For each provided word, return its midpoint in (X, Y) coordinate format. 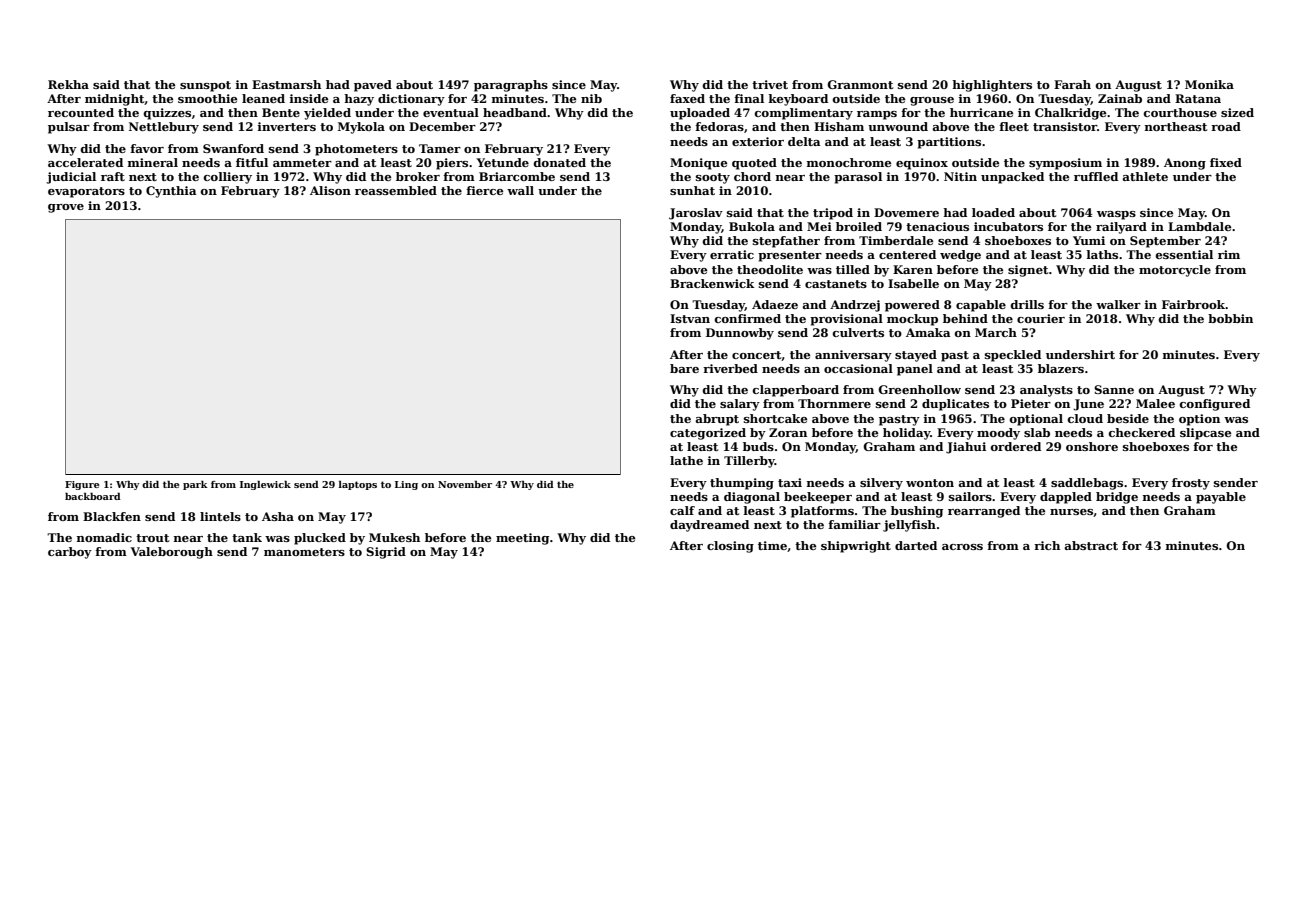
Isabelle (913, 283)
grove (66, 208)
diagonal (752, 498)
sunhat (692, 190)
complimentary (804, 114)
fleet (1014, 126)
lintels (220, 516)
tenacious (937, 226)
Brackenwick (712, 283)
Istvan (690, 318)
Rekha (68, 84)
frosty (1191, 484)
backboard (93, 496)
